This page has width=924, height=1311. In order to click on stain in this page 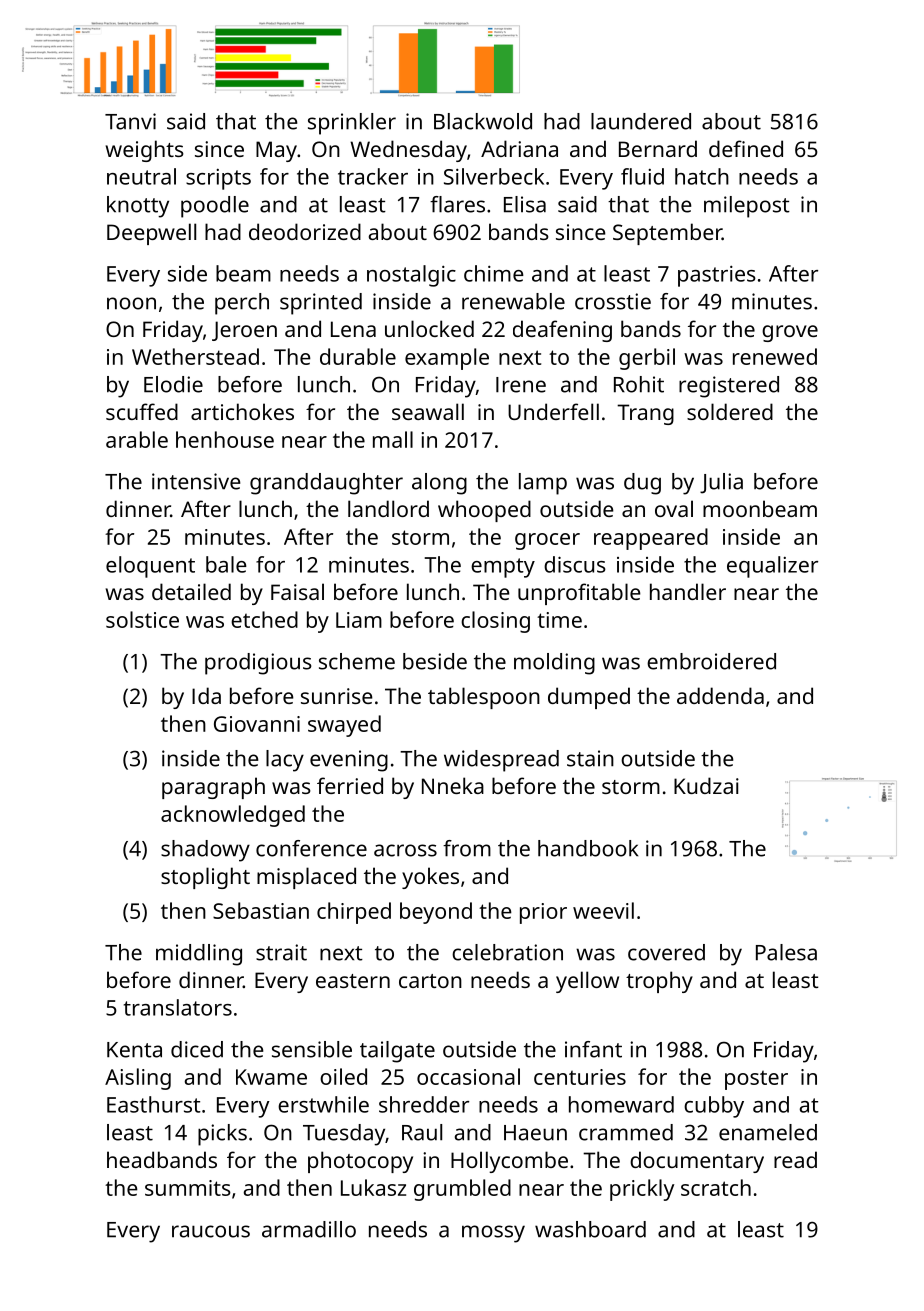, I will do `click(590, 758)`.
